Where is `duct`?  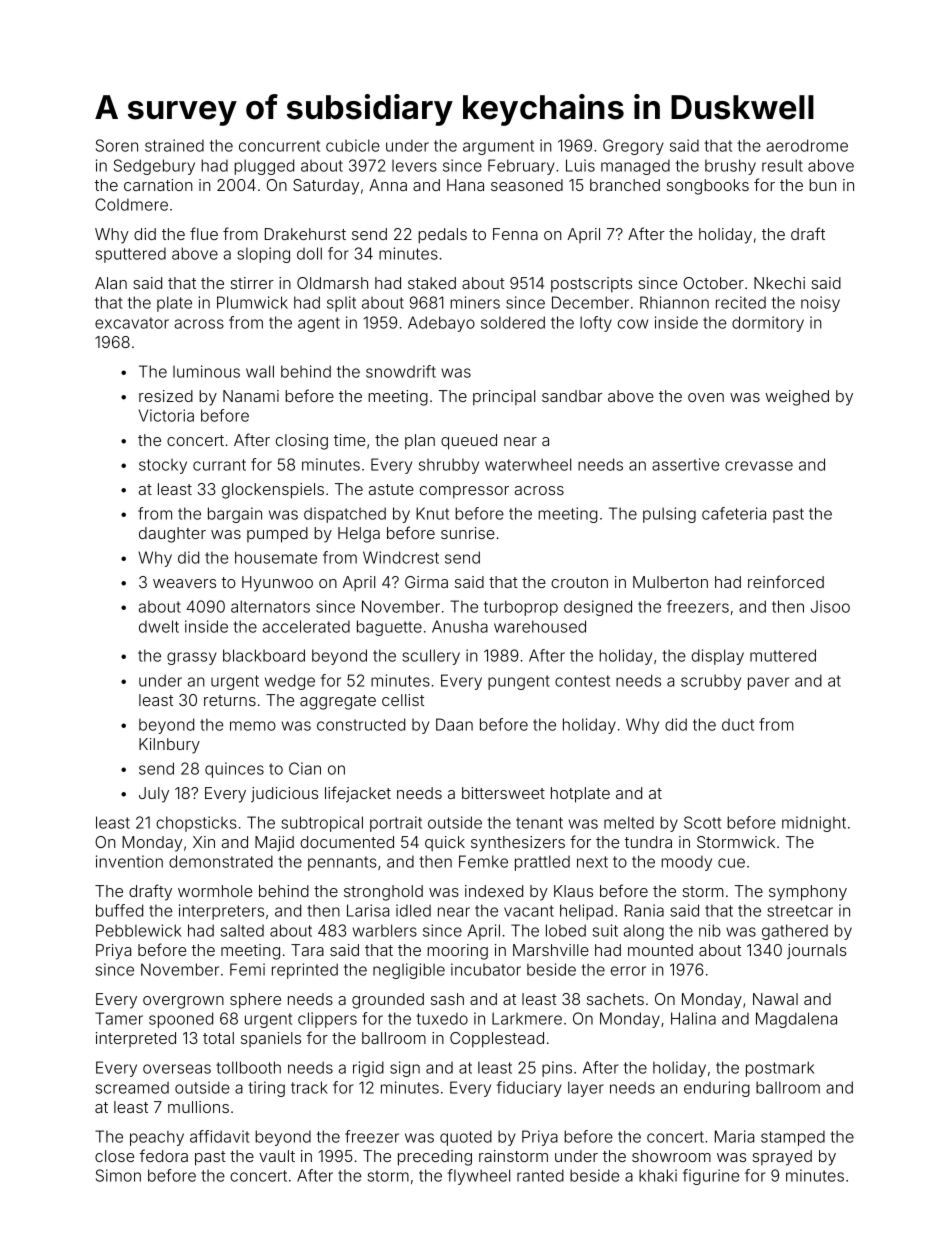
duct is located at coordinates (738, 725).
